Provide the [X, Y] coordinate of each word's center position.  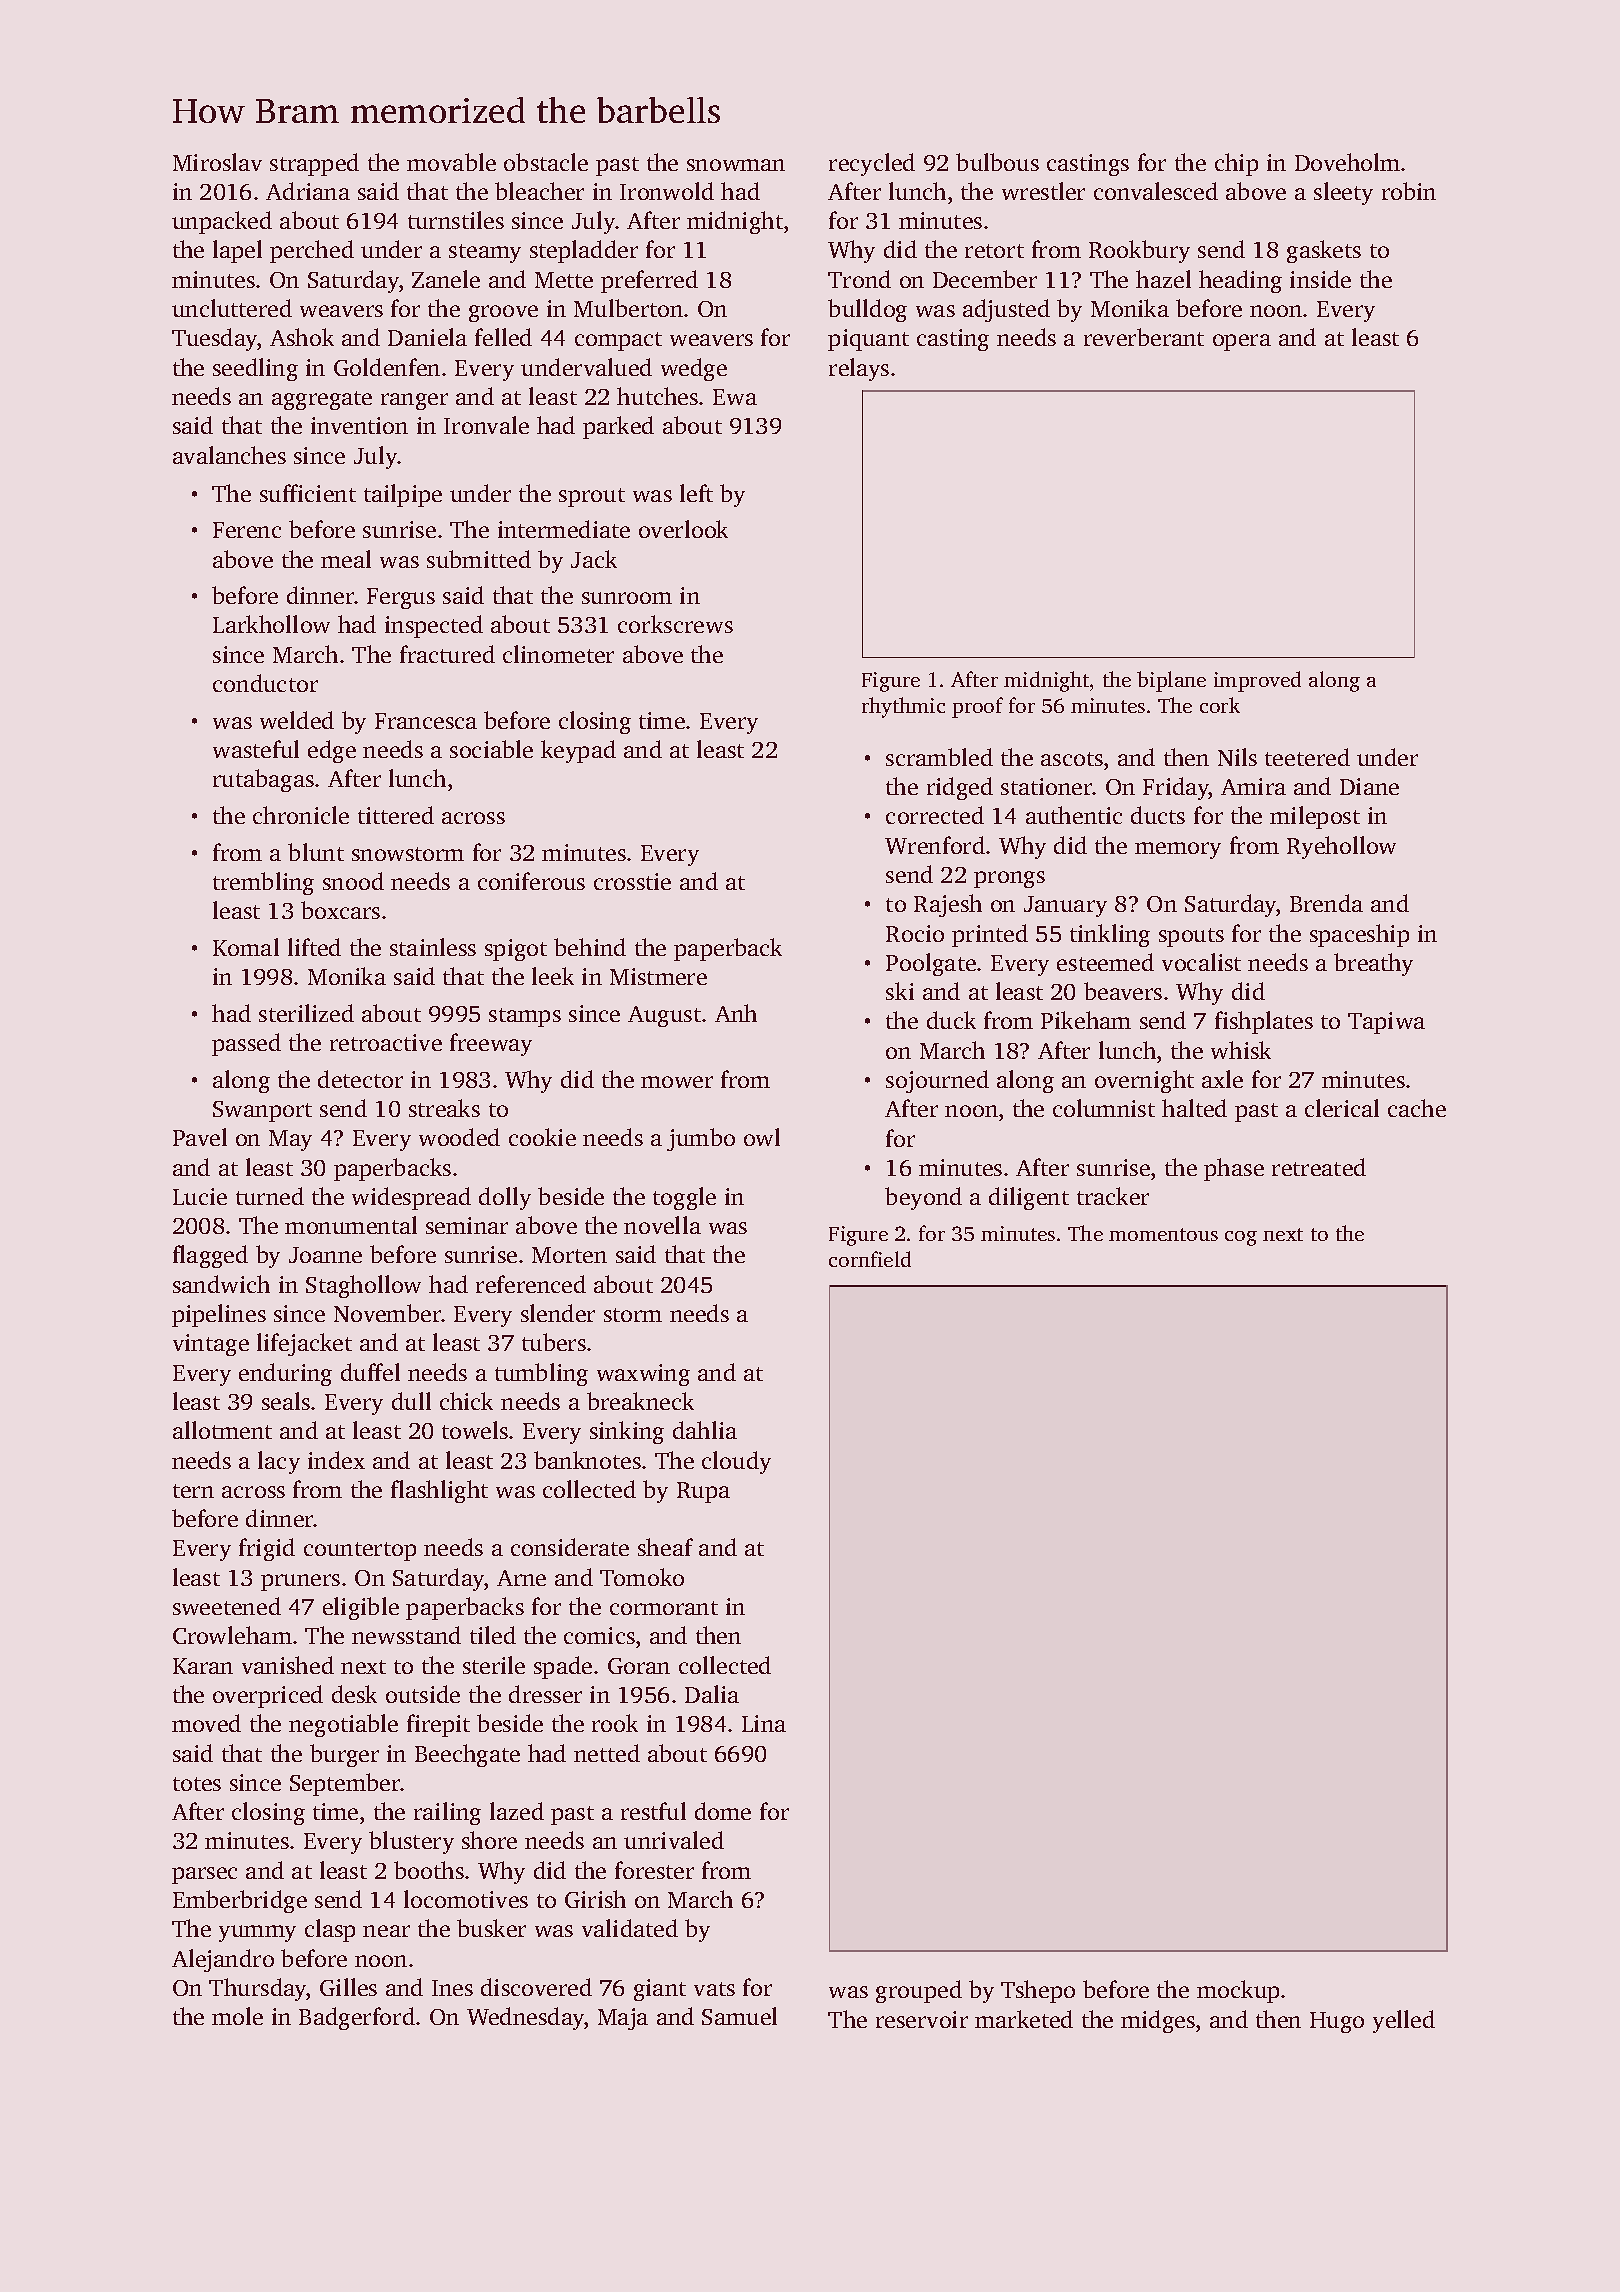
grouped [919, 1991]
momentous [1163, 1234]
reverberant [1144, 337]
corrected [935, 815]
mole [237, 2016]
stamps [525, 1017]
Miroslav [217, 162]
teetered [1307, 757]
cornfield [870, 1259]
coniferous [531, 881]
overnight [1144, 1081]
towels [475, 1430]
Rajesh [948, 905]
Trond [859, 279]
